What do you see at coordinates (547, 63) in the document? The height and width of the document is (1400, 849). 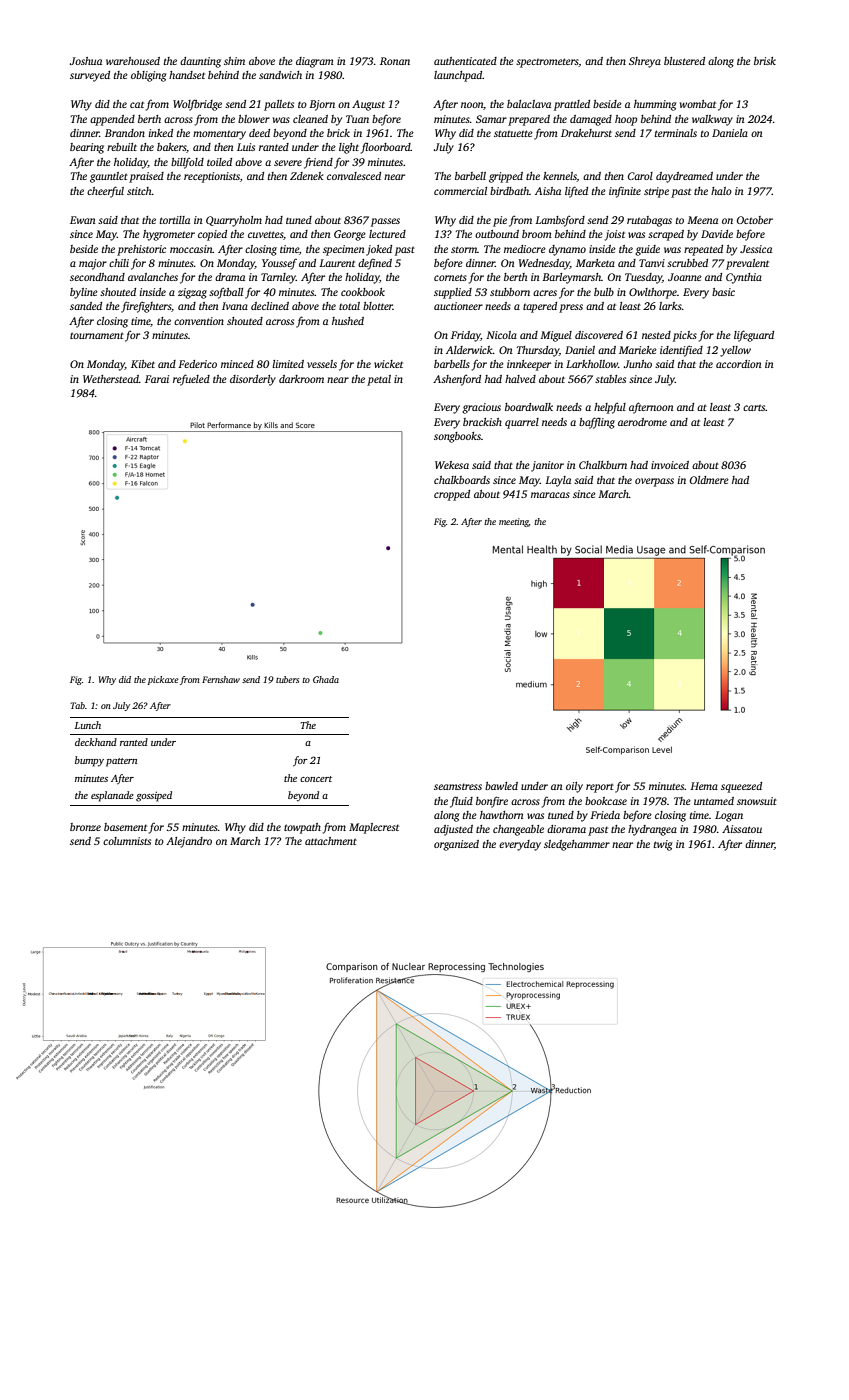 I see `spectrometers` at bounding box center [547, 63].
